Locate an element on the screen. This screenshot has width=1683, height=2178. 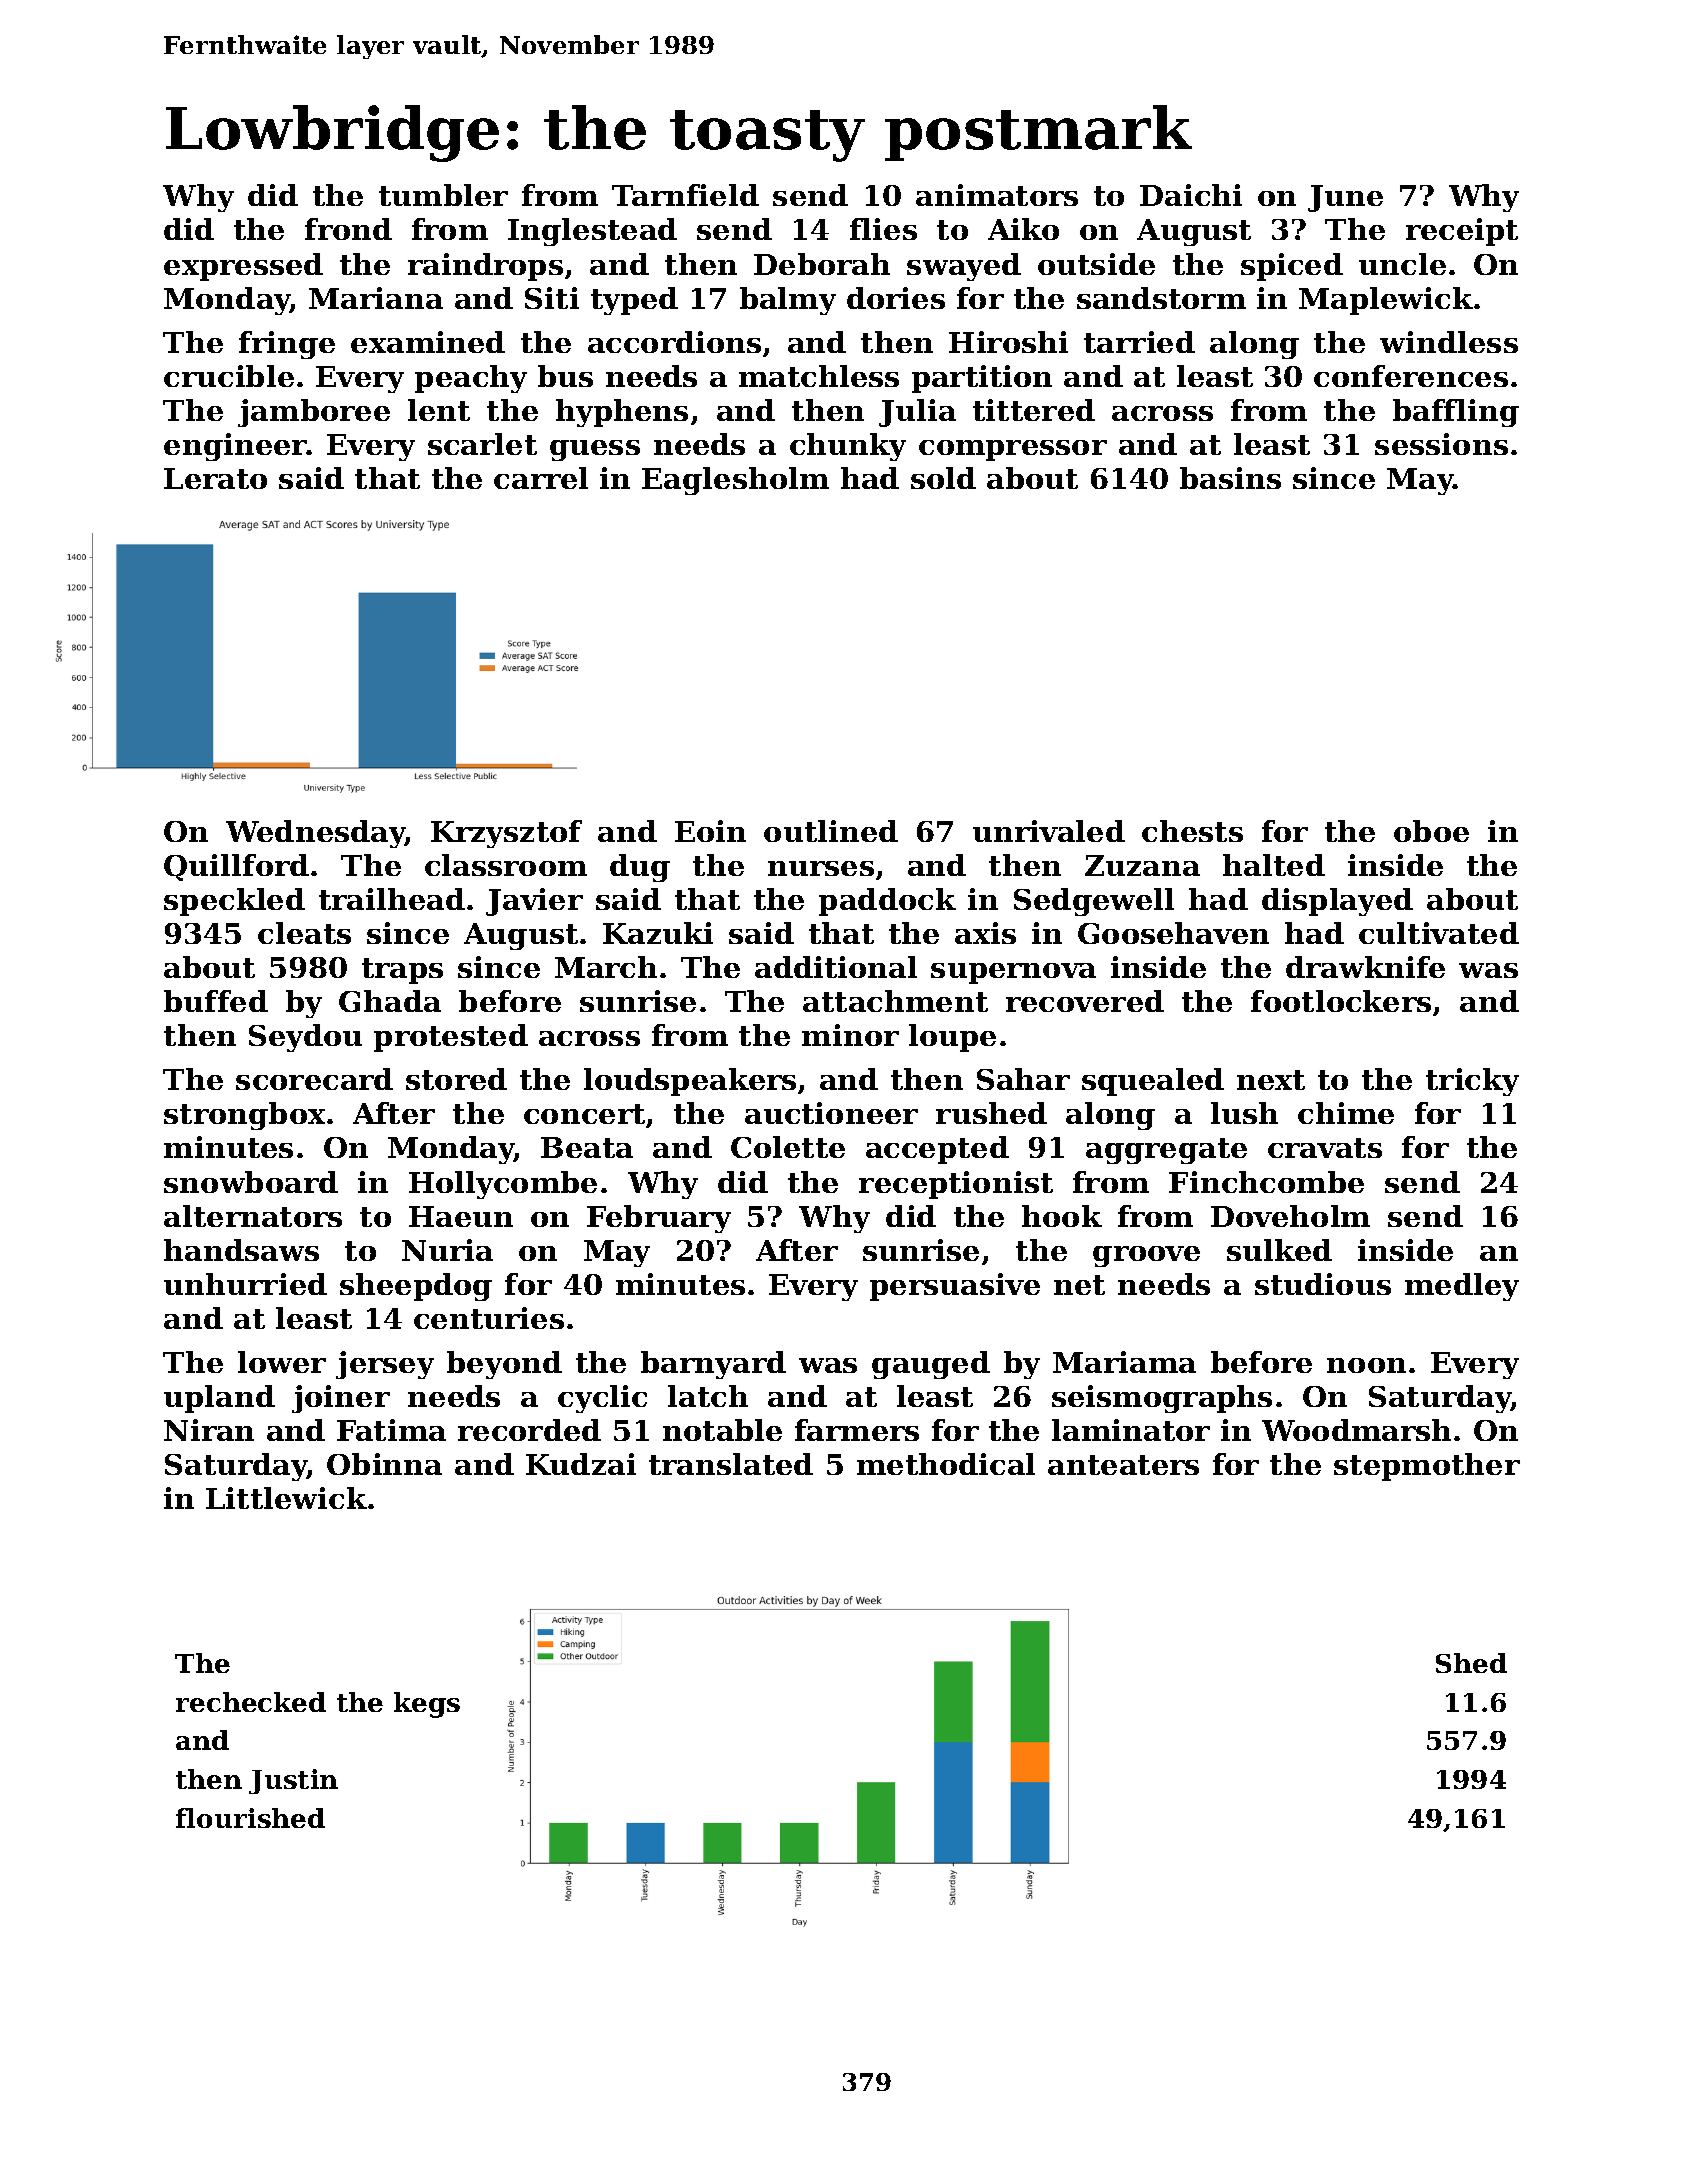
farmers is located at coordinates (857, 1430).
